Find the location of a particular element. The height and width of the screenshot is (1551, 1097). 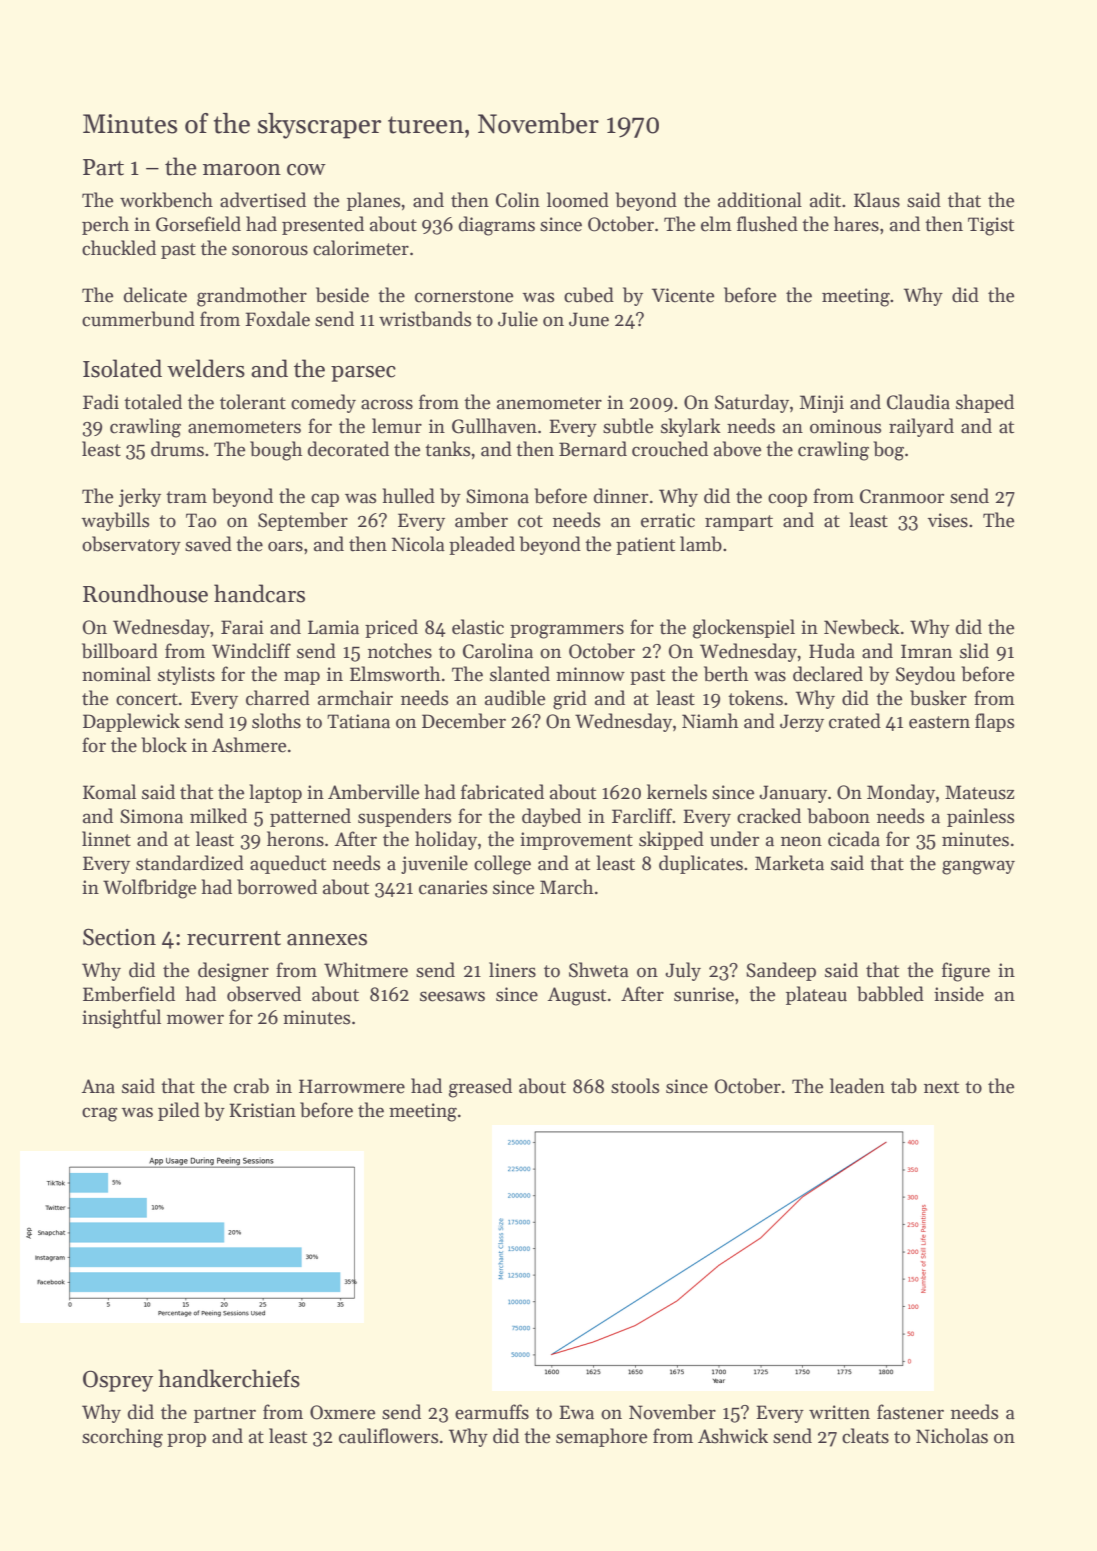

Osprey is located at coordinates (118, 1381).
